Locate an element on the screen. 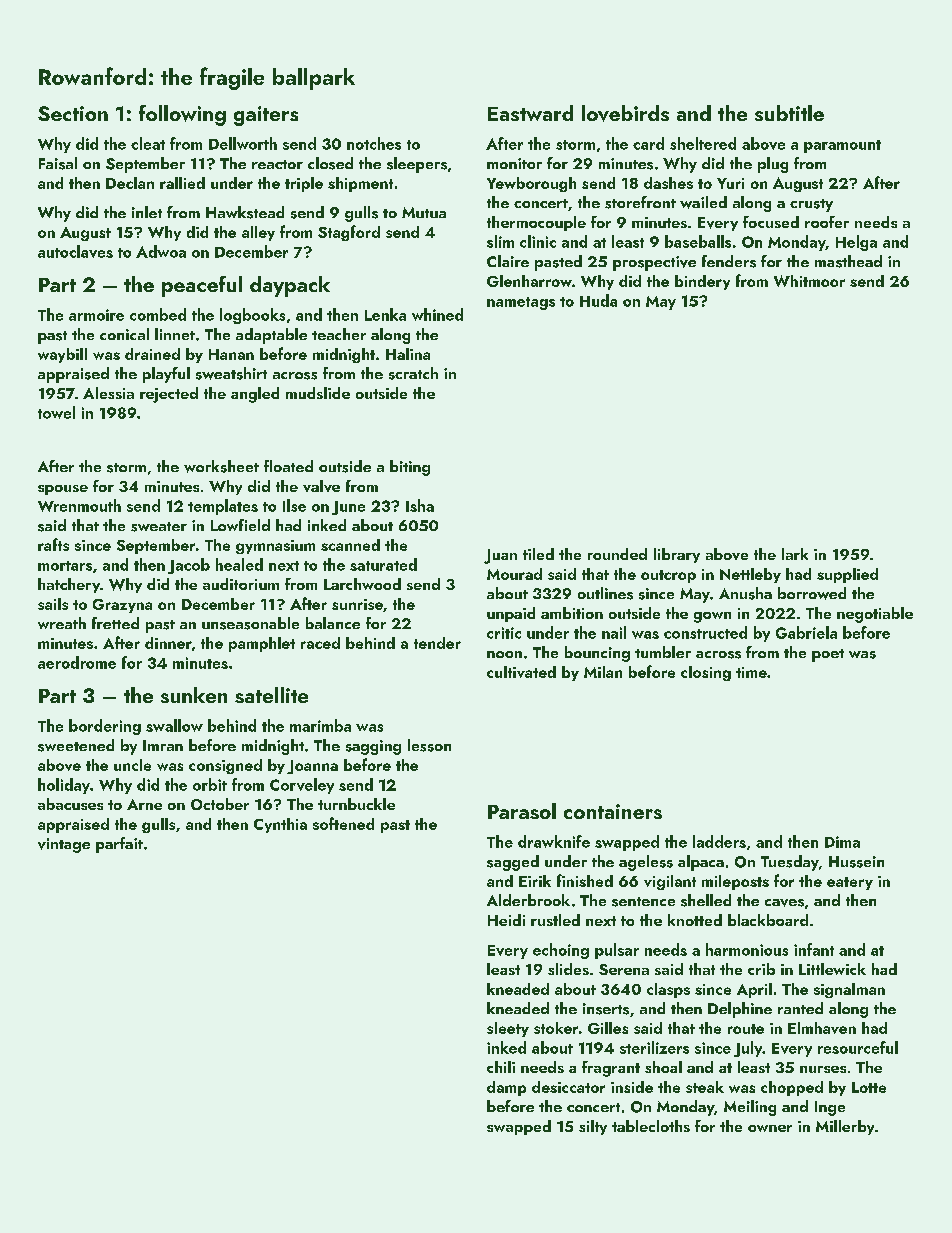 The height and width of the screenshot is (1233, 952). poet is located at coordinates (828, 655).
